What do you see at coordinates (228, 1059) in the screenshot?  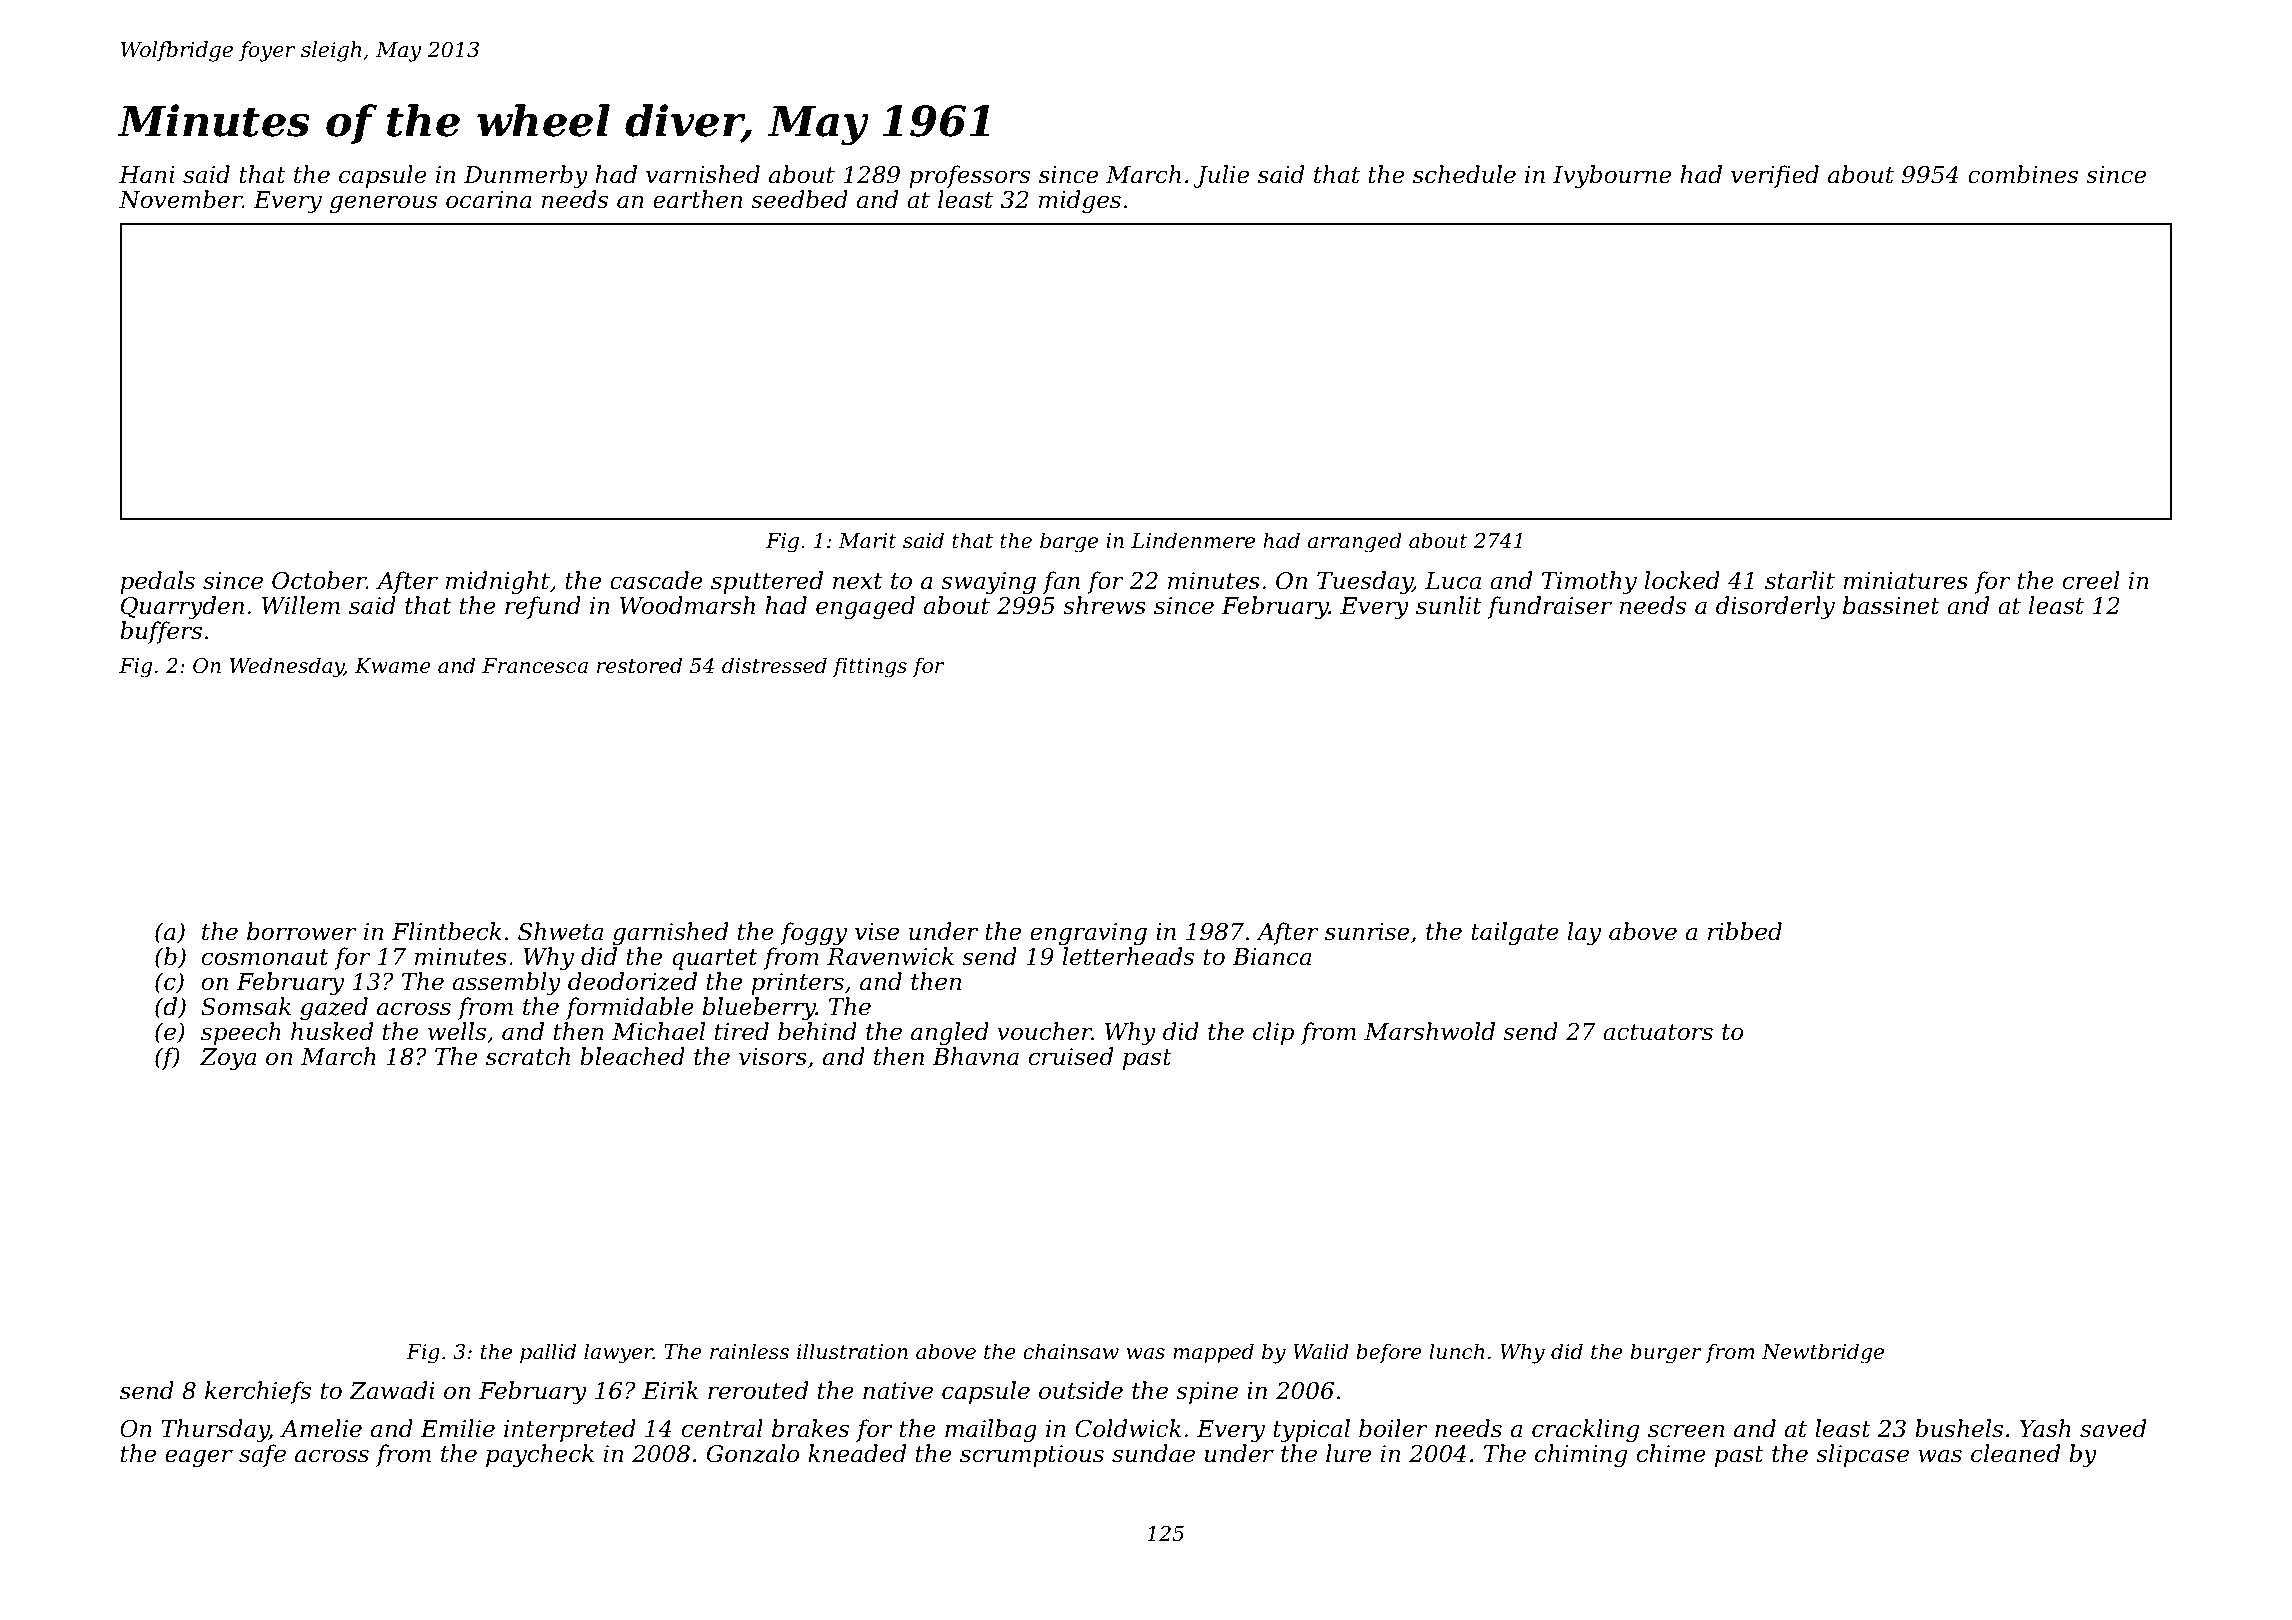 I see `Zoya` at bounding box center [228, 1059].
